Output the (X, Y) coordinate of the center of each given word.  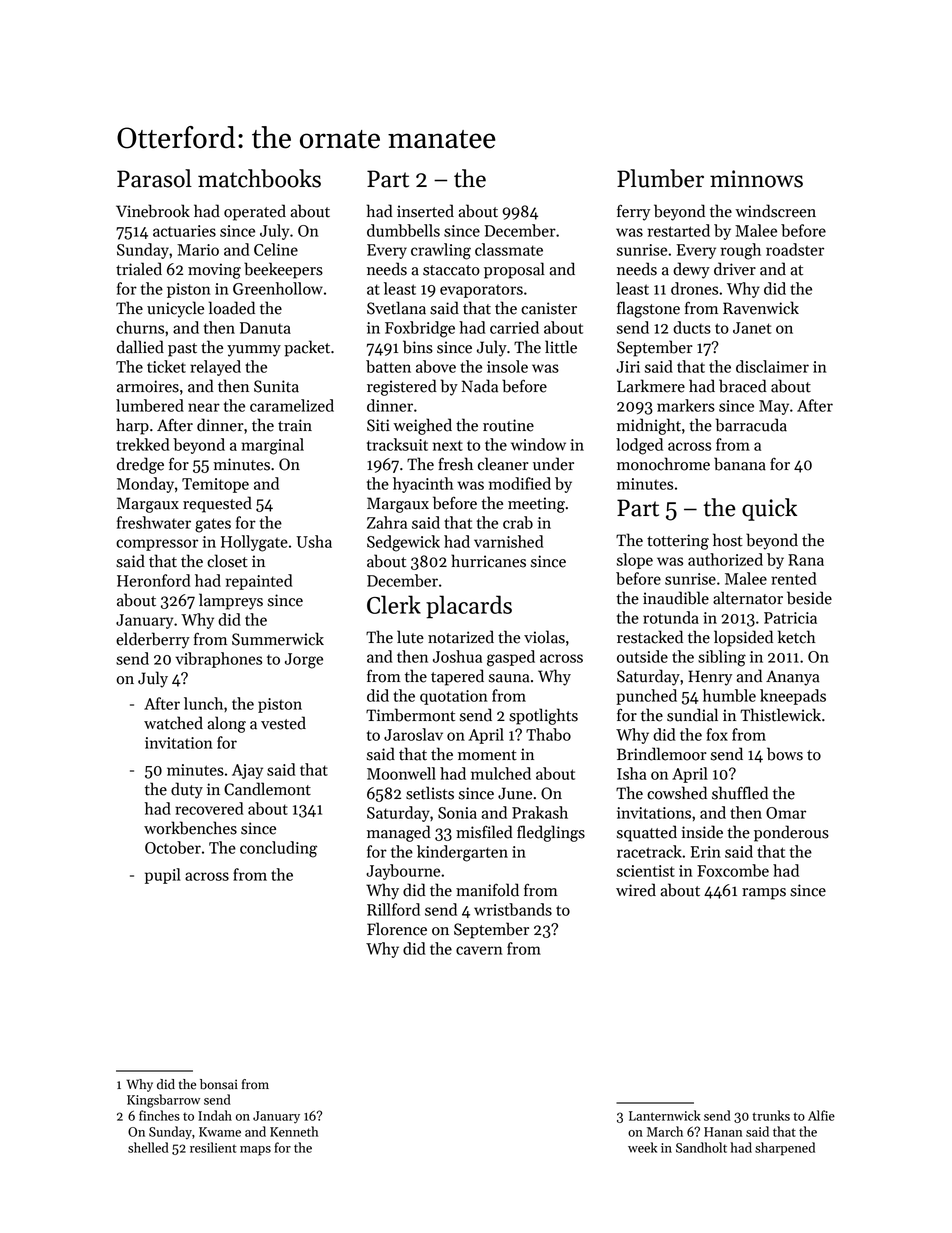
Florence (397, 929)
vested (283, 723)
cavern (479, 950)
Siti (378, 425)
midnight (649, 426)
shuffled (740, 793)
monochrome (663, 464)
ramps (764, 894)
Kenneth (294, 1131)
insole (507, 366)
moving (214, 271)
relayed (215, 368)
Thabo (548, 734)
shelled (148, 1147)
